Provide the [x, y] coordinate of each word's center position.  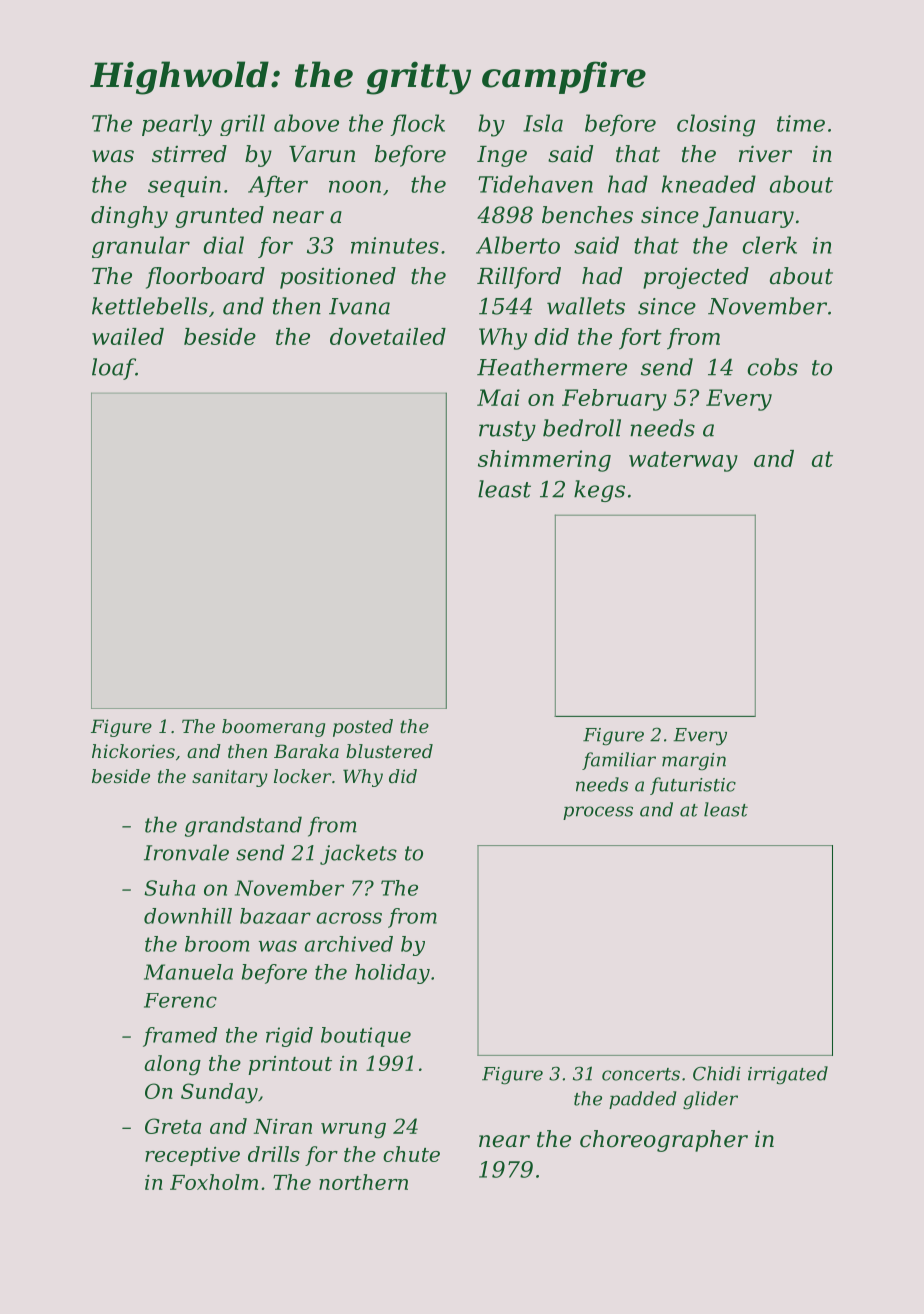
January [748, 217]
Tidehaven [535, 184]
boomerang [273, 728]
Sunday [219, 1093]
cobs [772, 367]
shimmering [544, 461]
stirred [189, 154]
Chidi [717, 1073]
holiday [392, 974]
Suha [169, 888]
